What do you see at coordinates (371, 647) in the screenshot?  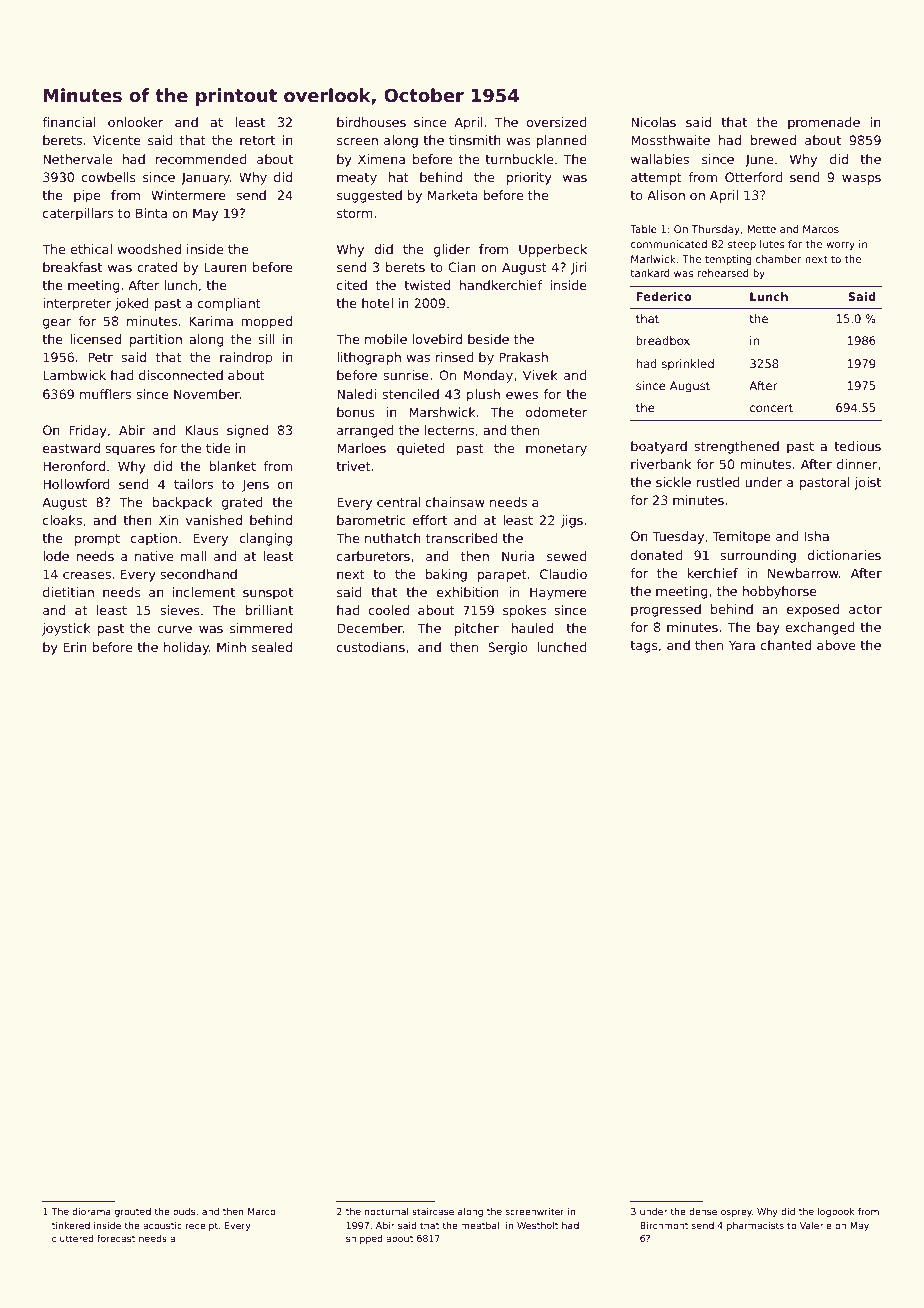 I see `custodians` at bounding box center [371, 647].
